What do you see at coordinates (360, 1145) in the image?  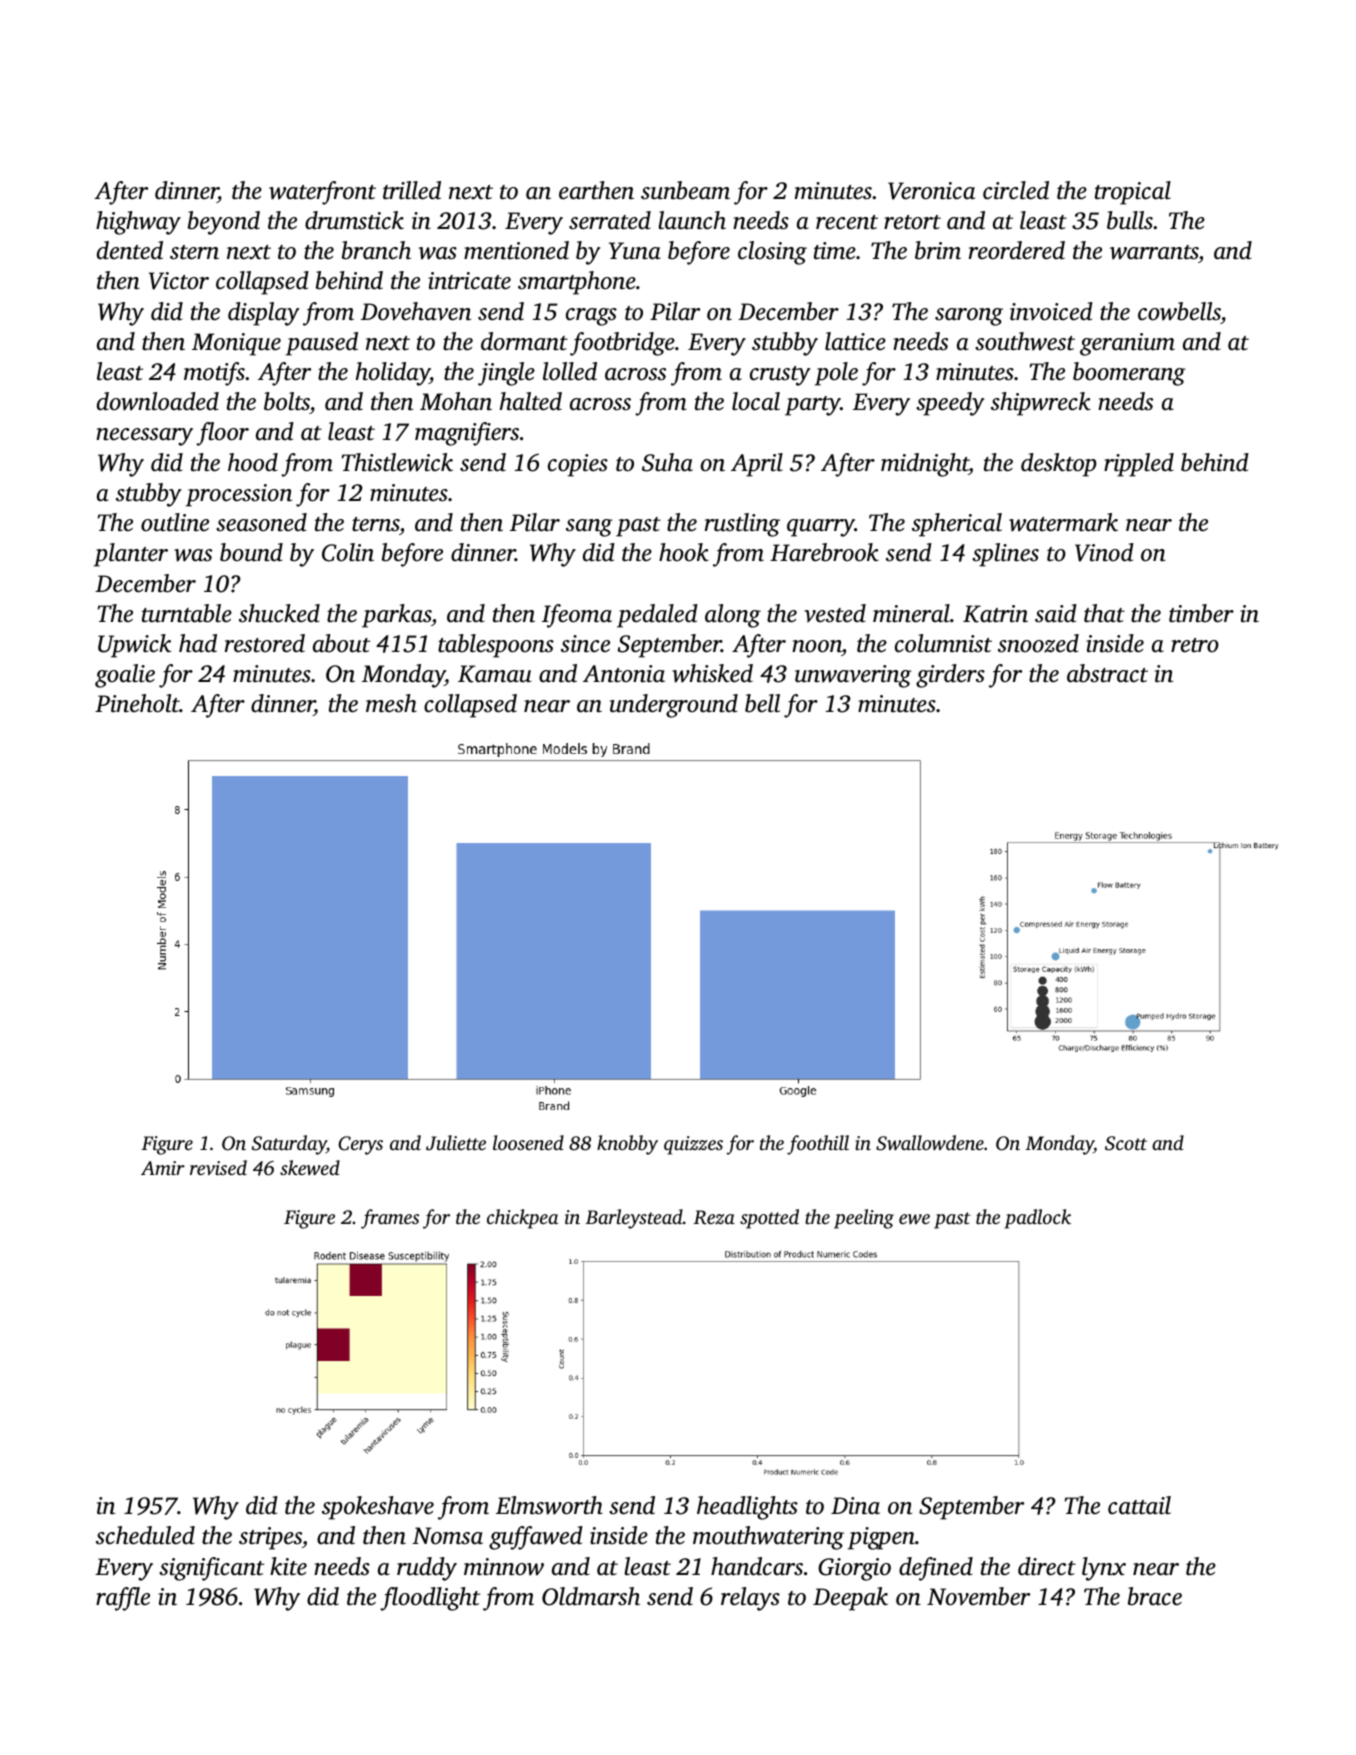 I see `Cerys` at bounding box center [360, 1145].
